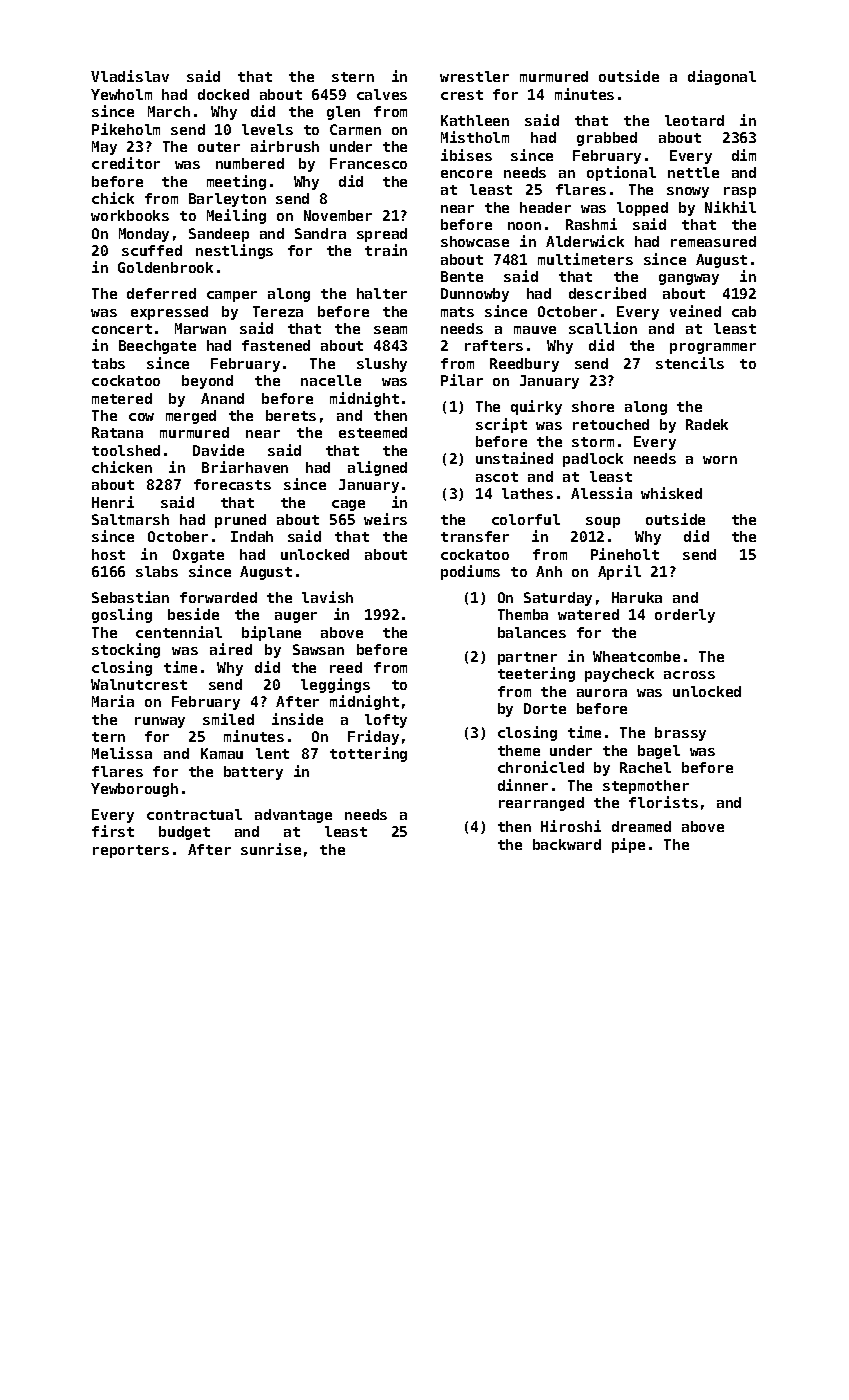 The image size is (849, 1400). Describe the element at coordinates (134, 790) in the screenshot. I see `Yewborough` at that location.
